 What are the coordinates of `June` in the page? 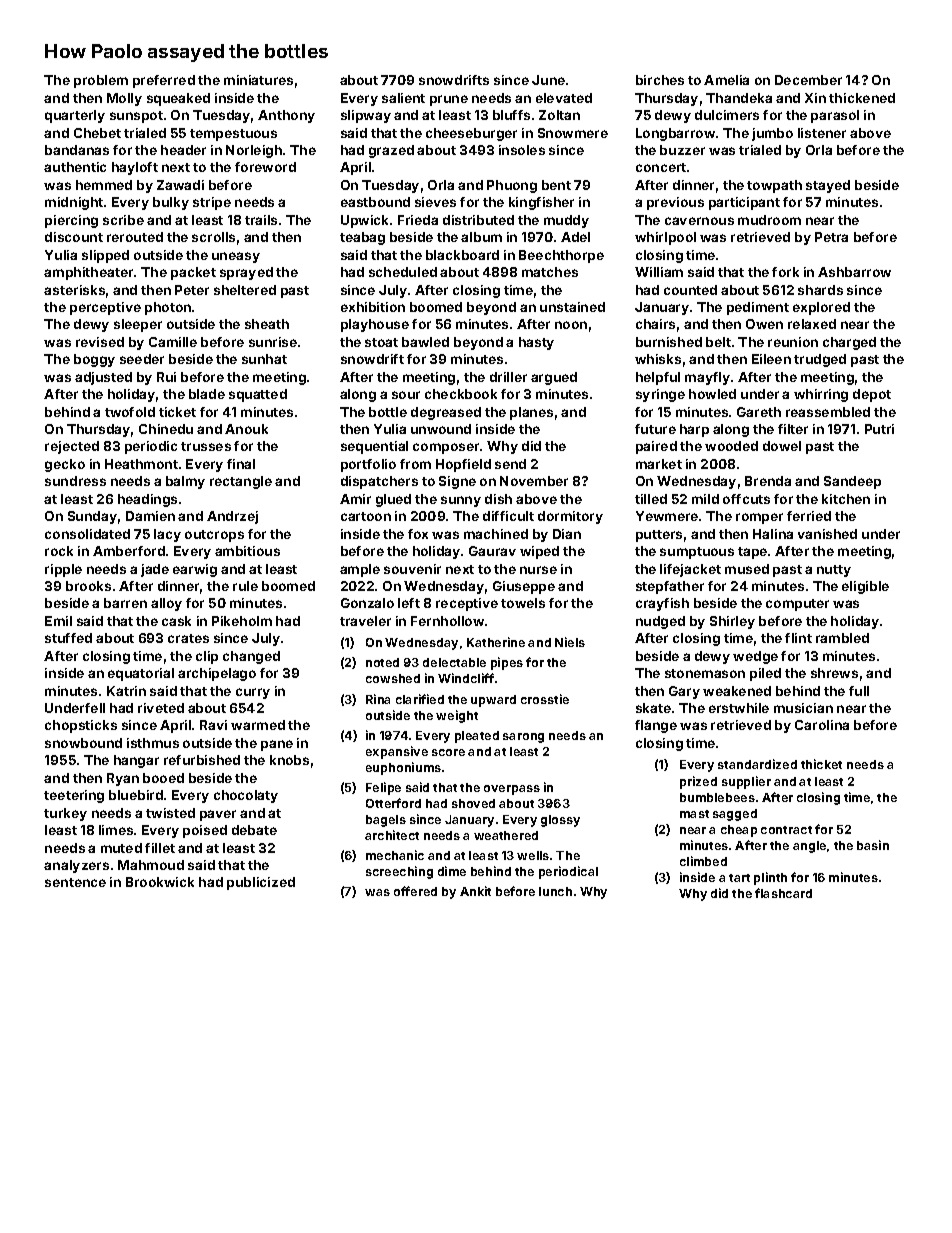 It's located at (548, 80).
